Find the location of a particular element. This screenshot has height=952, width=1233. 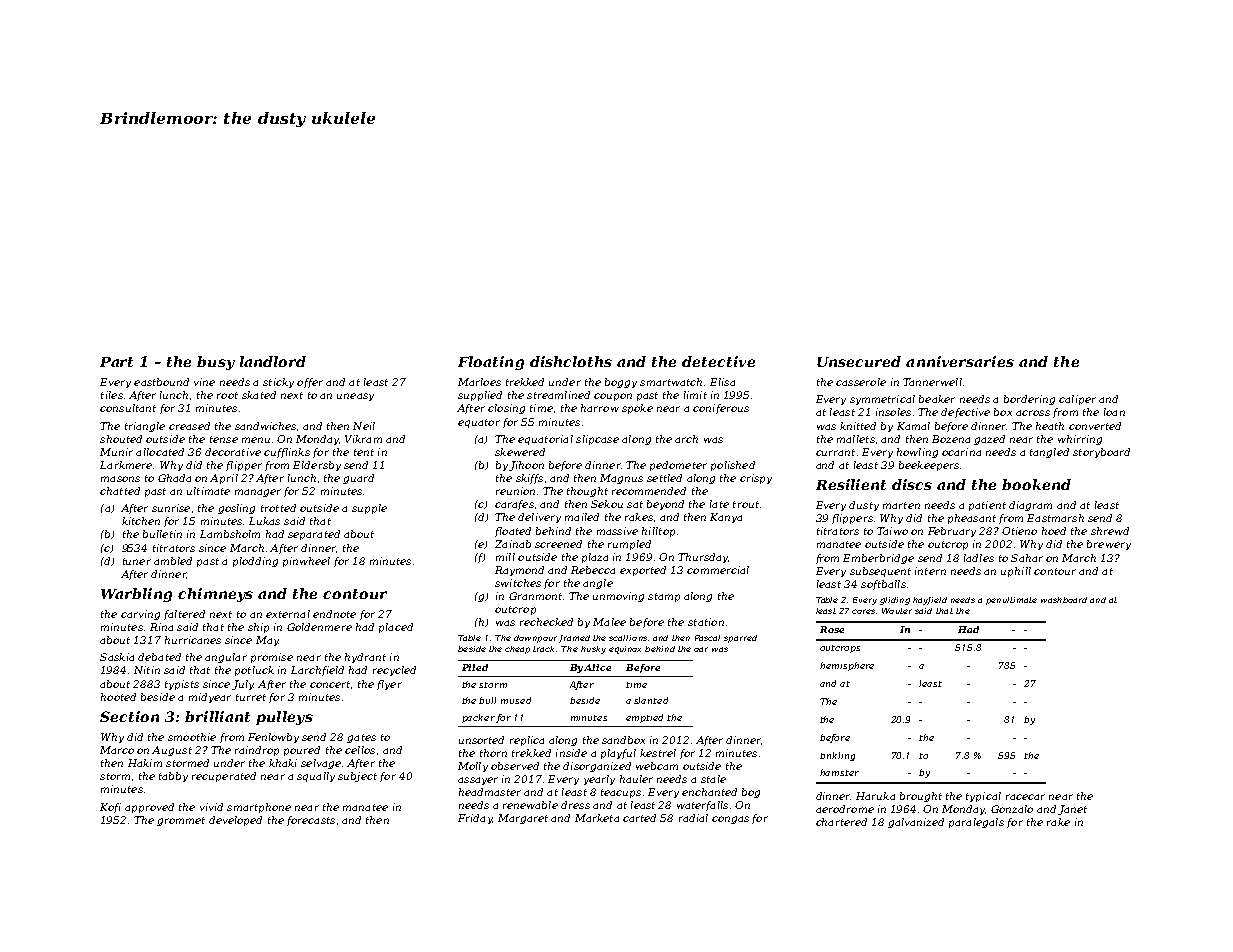

dishcloths is located at coordinates (571, 361).
